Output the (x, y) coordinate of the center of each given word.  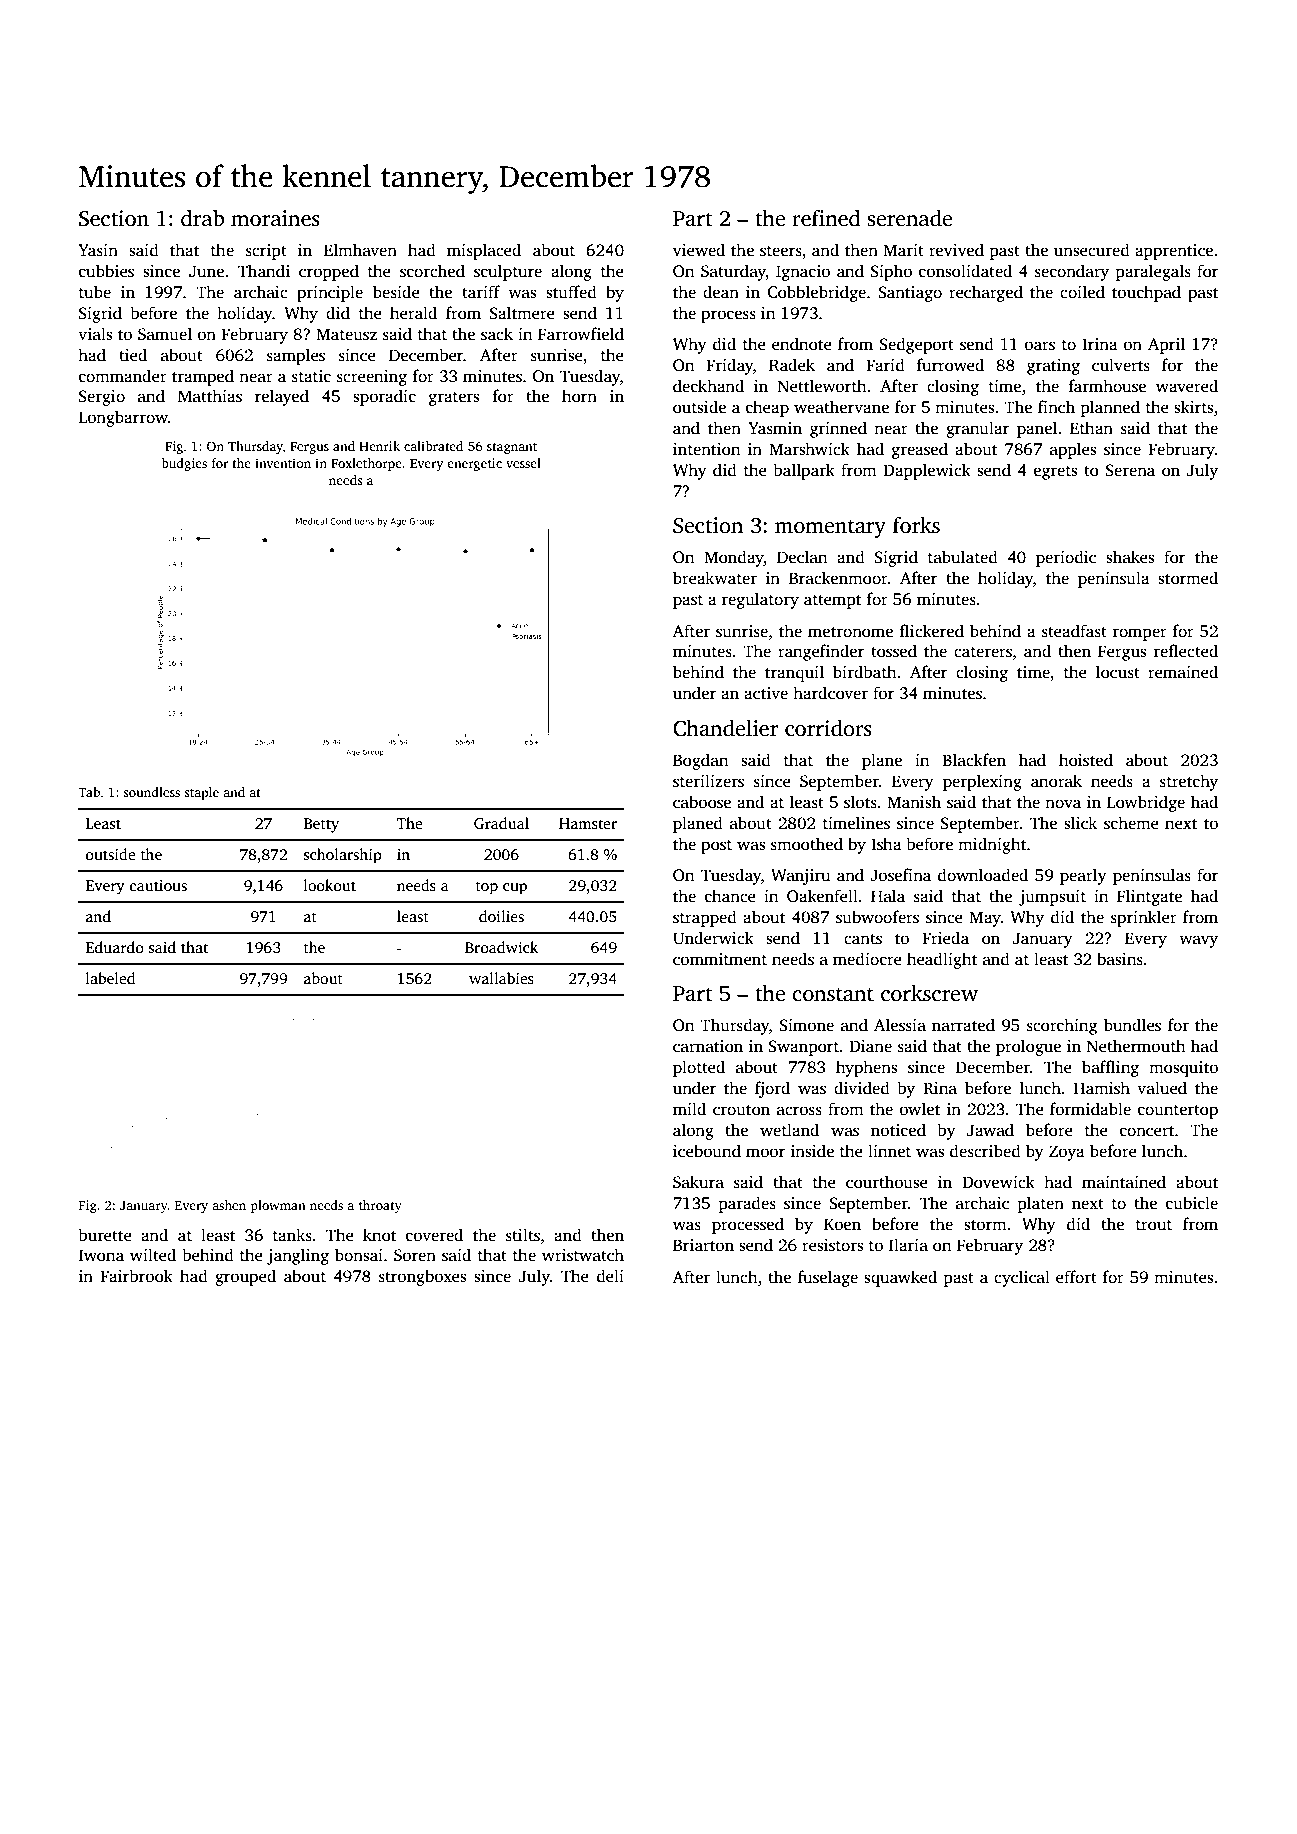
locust (1118, 672)
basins (1120, 959)
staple (201, 793)
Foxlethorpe (366, 464)
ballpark (804, 471)
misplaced (484, 251)
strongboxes (422, 1277)
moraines (275, 218)
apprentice (1174, 252)
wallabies (501, 978)
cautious (158, 886)
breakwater (715, 578)
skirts (1193, 407)
